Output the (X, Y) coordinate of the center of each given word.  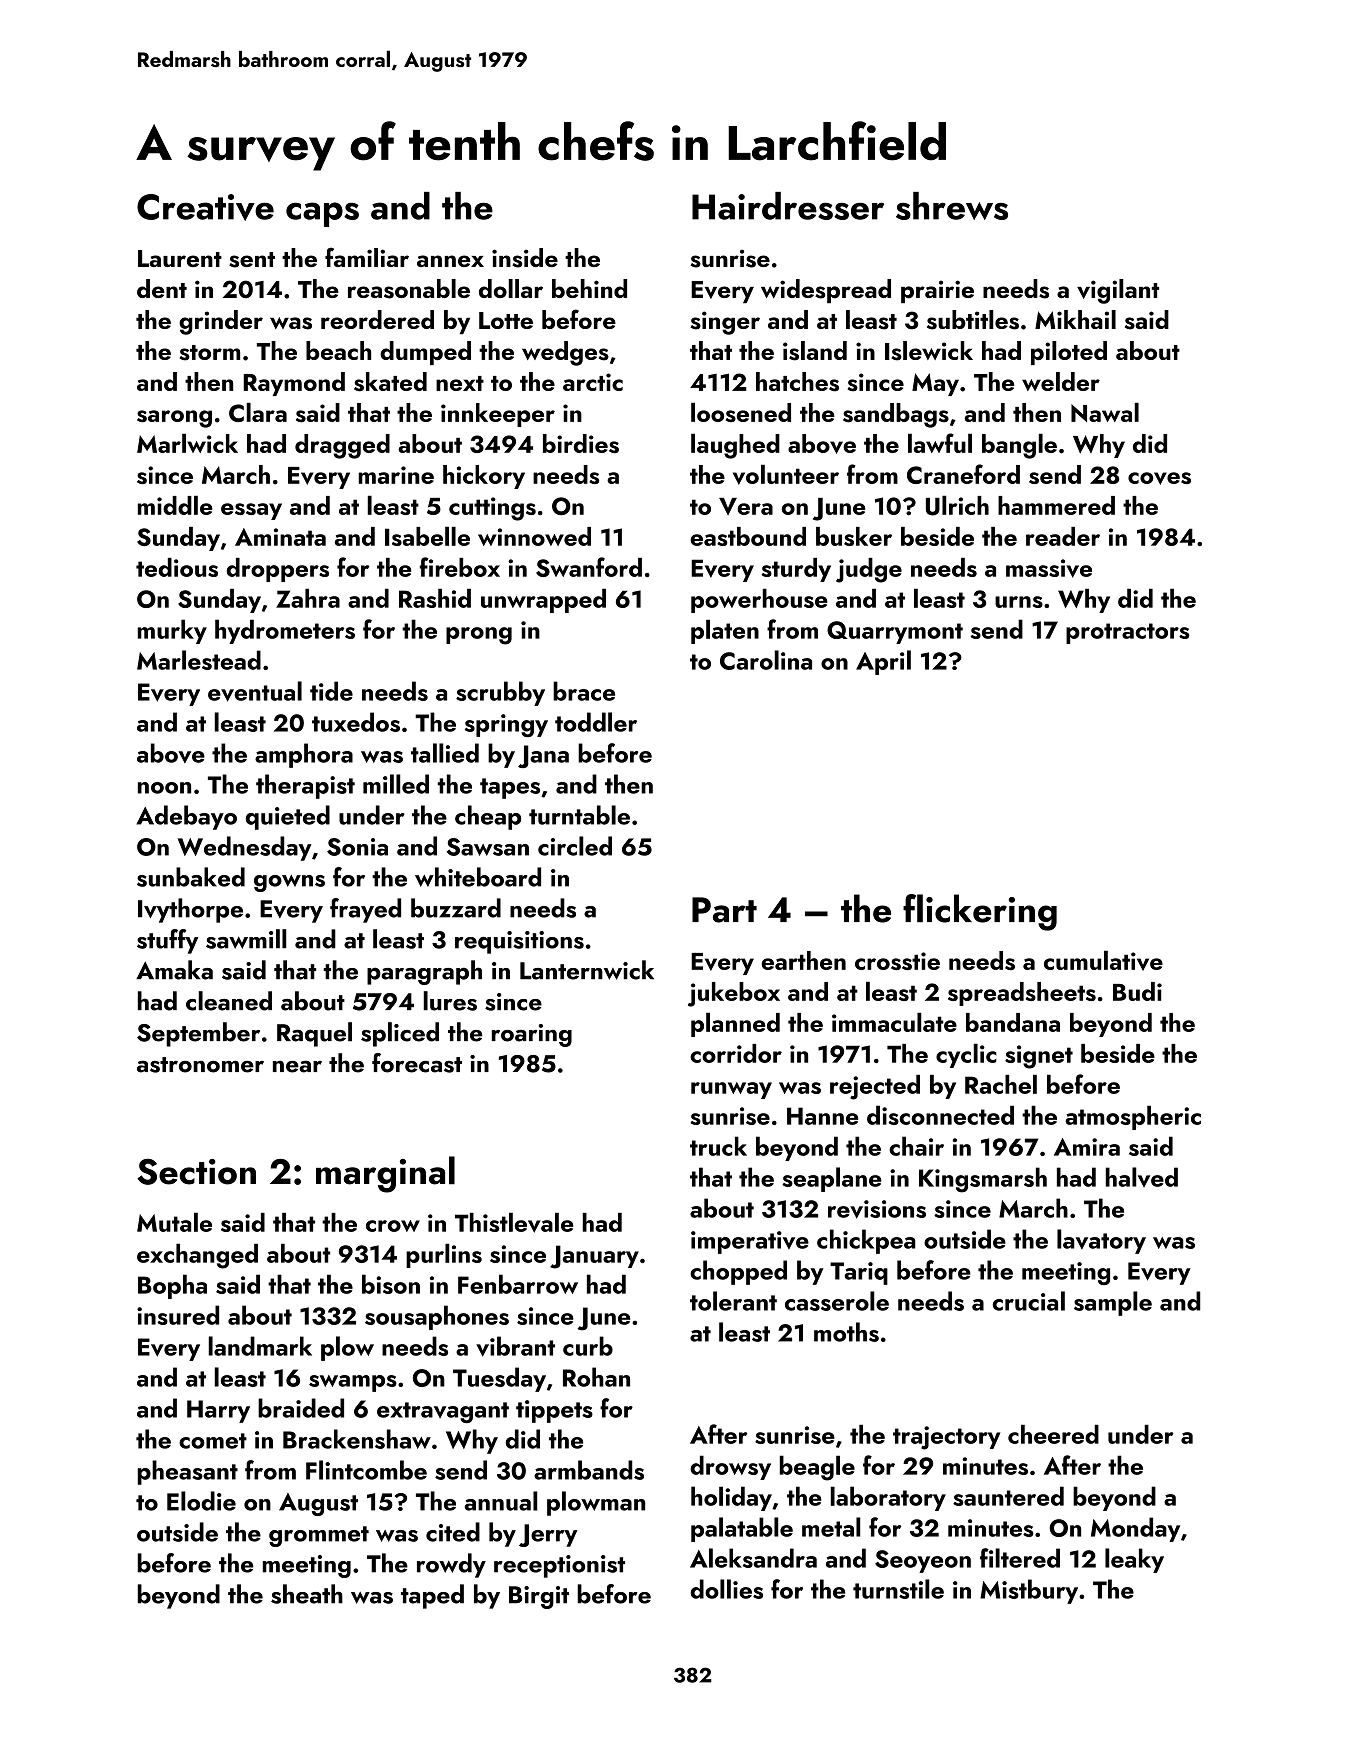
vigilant (1118, 291)
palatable (742, 1529)
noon (164, 788)
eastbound (748, 536)
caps (322, 214)
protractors (1128, 633)
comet (213, 1441)
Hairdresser (788, 206)
